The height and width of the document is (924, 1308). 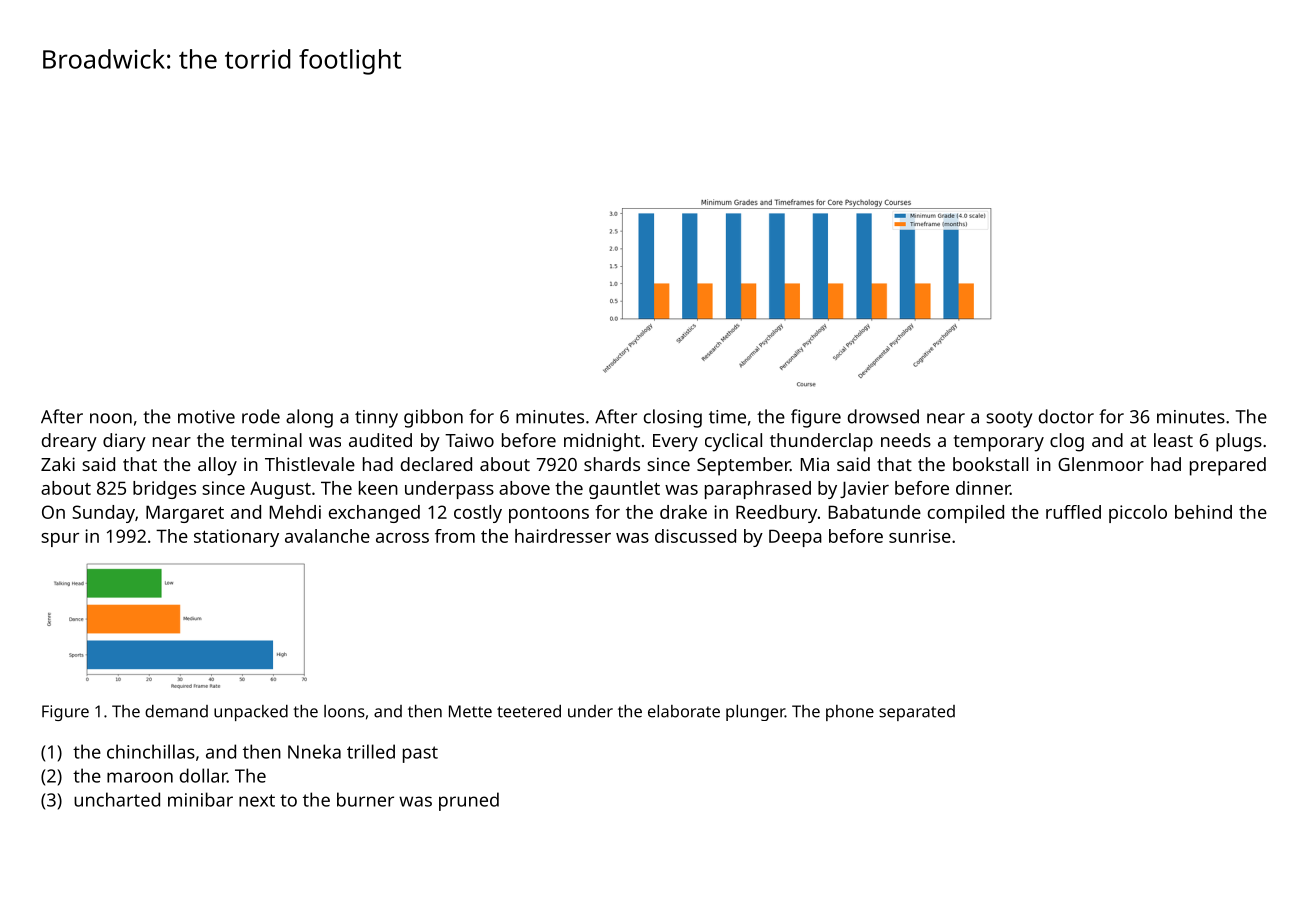 What do you see at coordinates (365, 799) in the document?
I see `burner` at bounding box center [365, 799].
